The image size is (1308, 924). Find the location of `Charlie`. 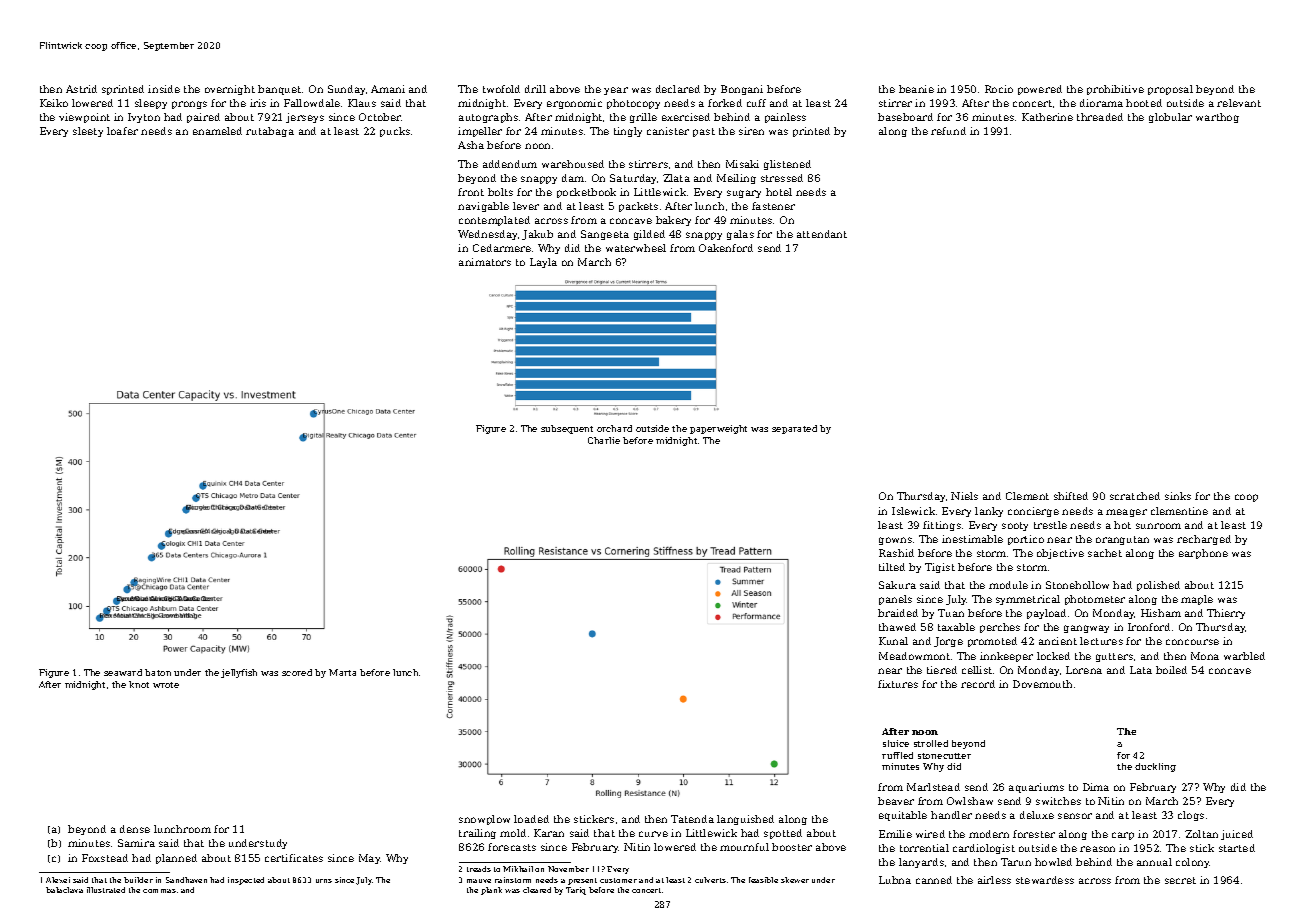

Charlie is located at coordinates (604, 440).
